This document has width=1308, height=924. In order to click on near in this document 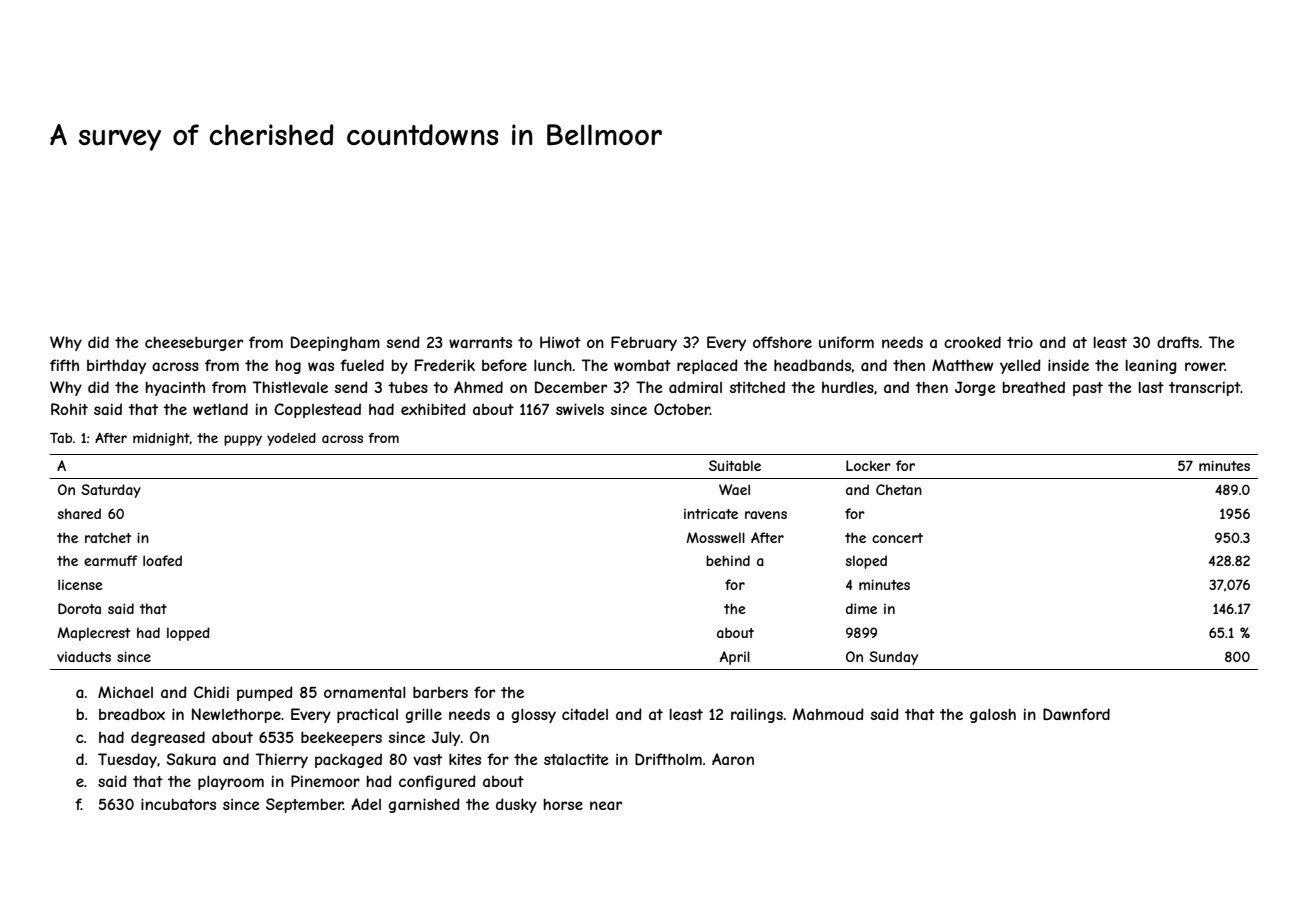, I will do `click(606, 805)`.
